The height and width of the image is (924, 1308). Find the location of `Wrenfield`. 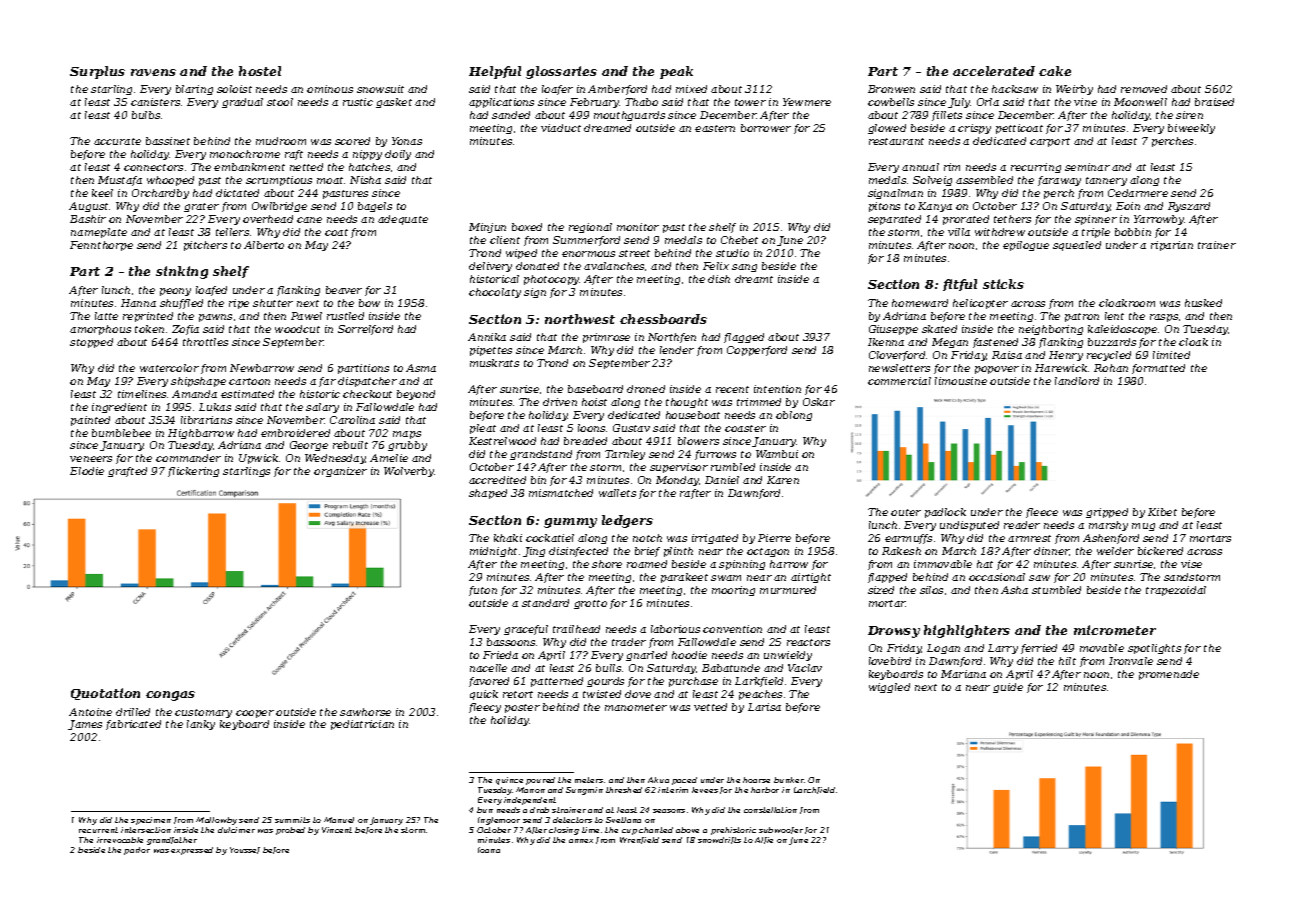

Wrenfield is located at coordinates (639, 840).
